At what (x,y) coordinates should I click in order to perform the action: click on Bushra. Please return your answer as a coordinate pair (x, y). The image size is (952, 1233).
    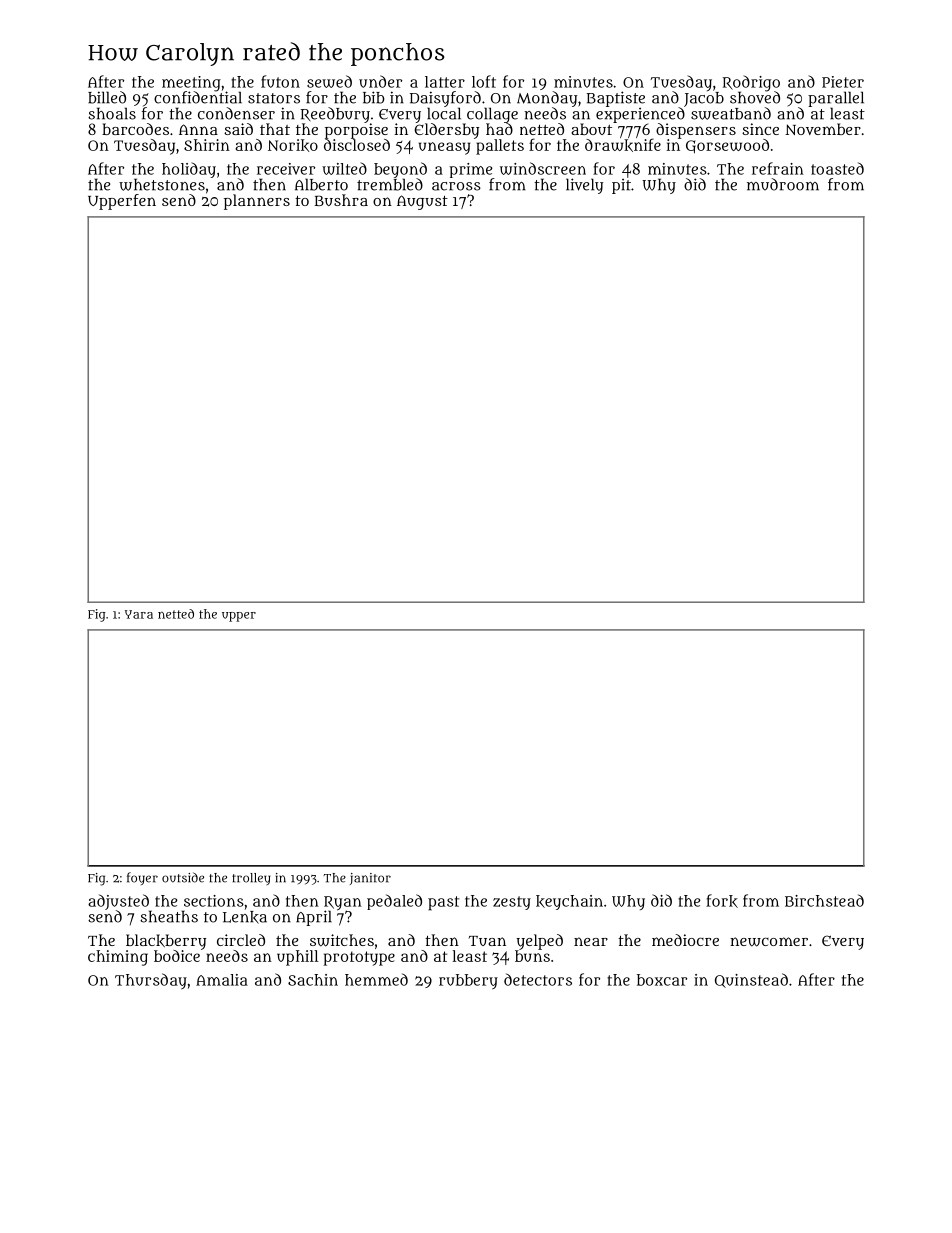
    Looking at the image, I should click on (341, 200).
